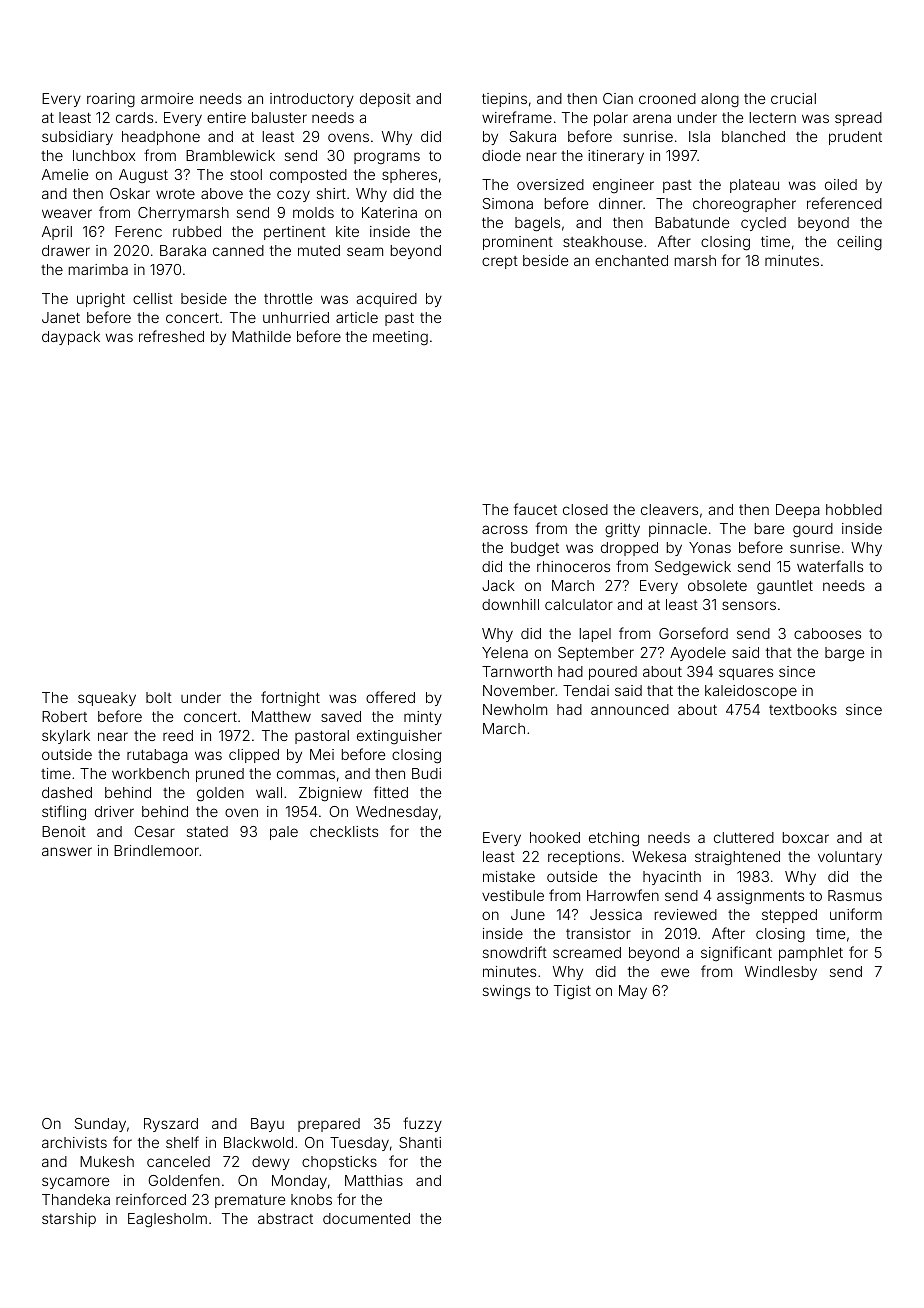 The image size is (924, 1308). What do you see at coordinates (399, 737) in the screenshot?
I see `extinguisher` at bounding box center [399, 737].
